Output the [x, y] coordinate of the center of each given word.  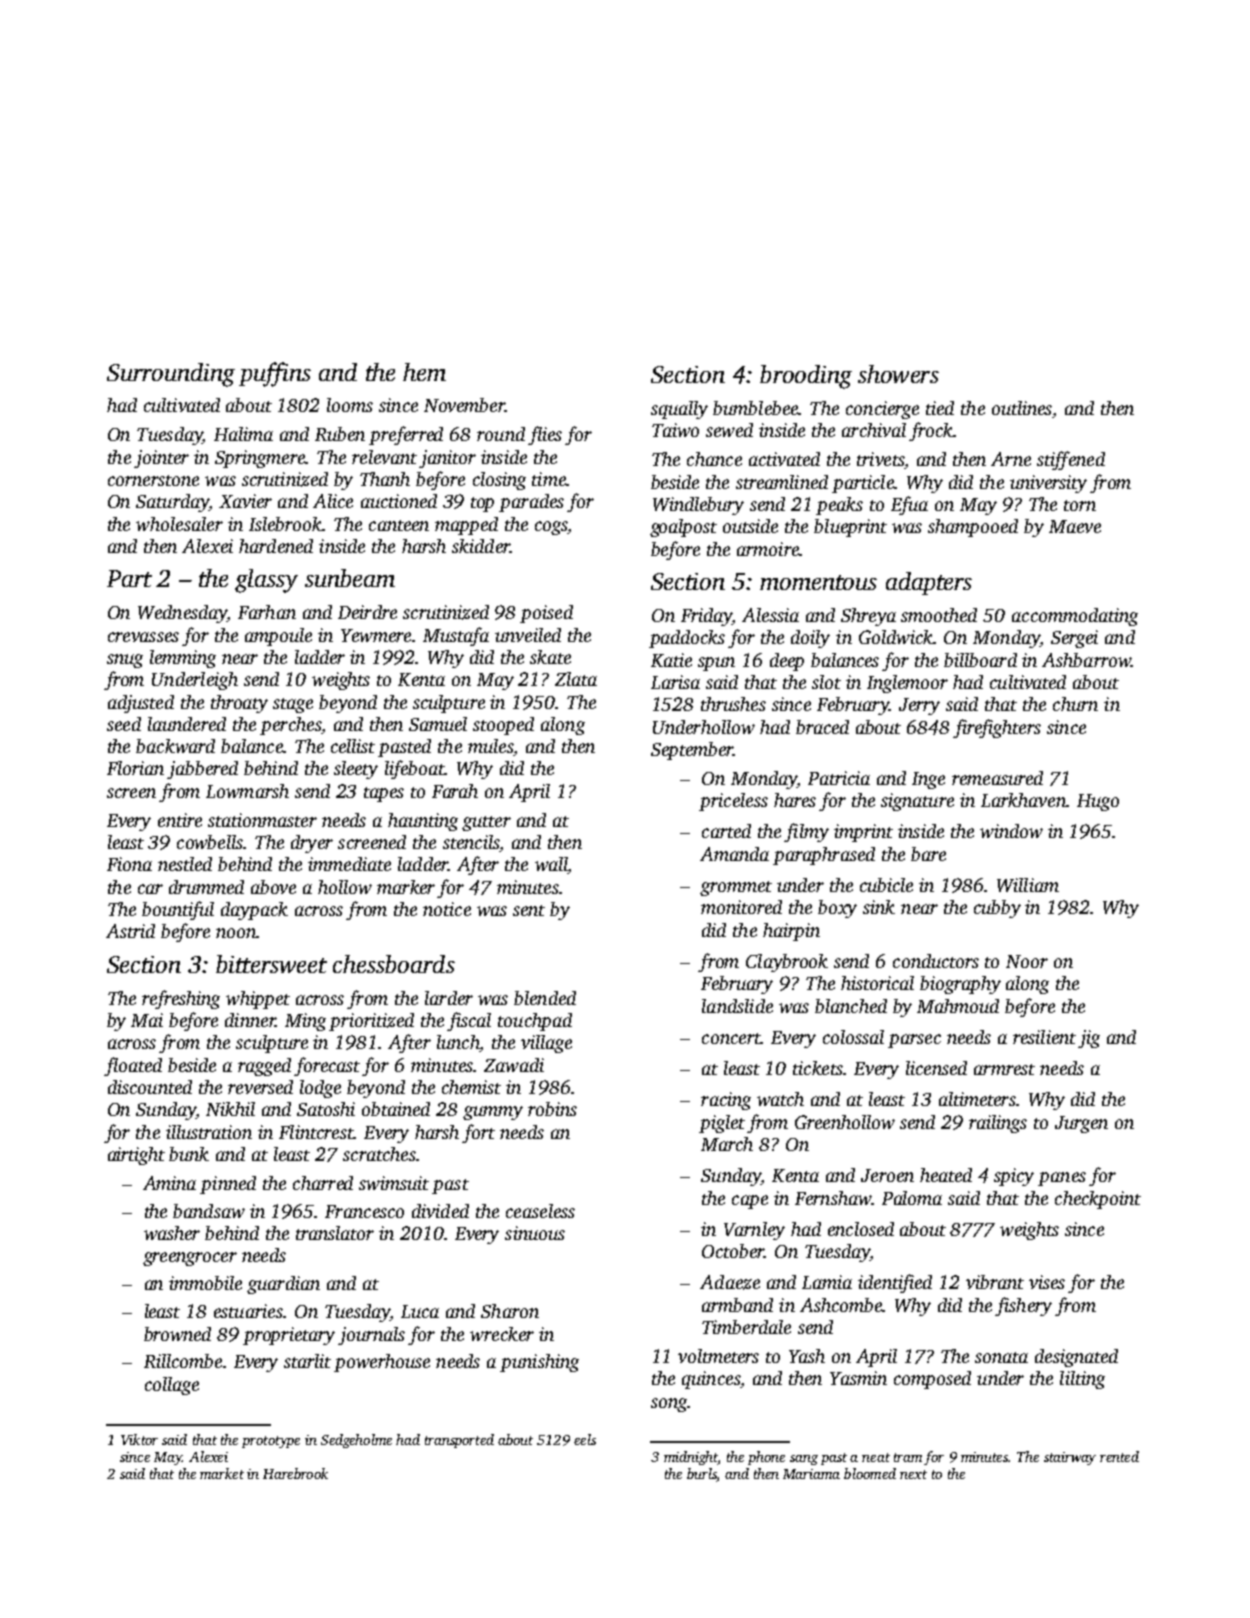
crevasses [143, 637]
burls [701, 1473]
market [222, 1473]
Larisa [675, 682]
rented [1119, 1456]
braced [822, 727]
